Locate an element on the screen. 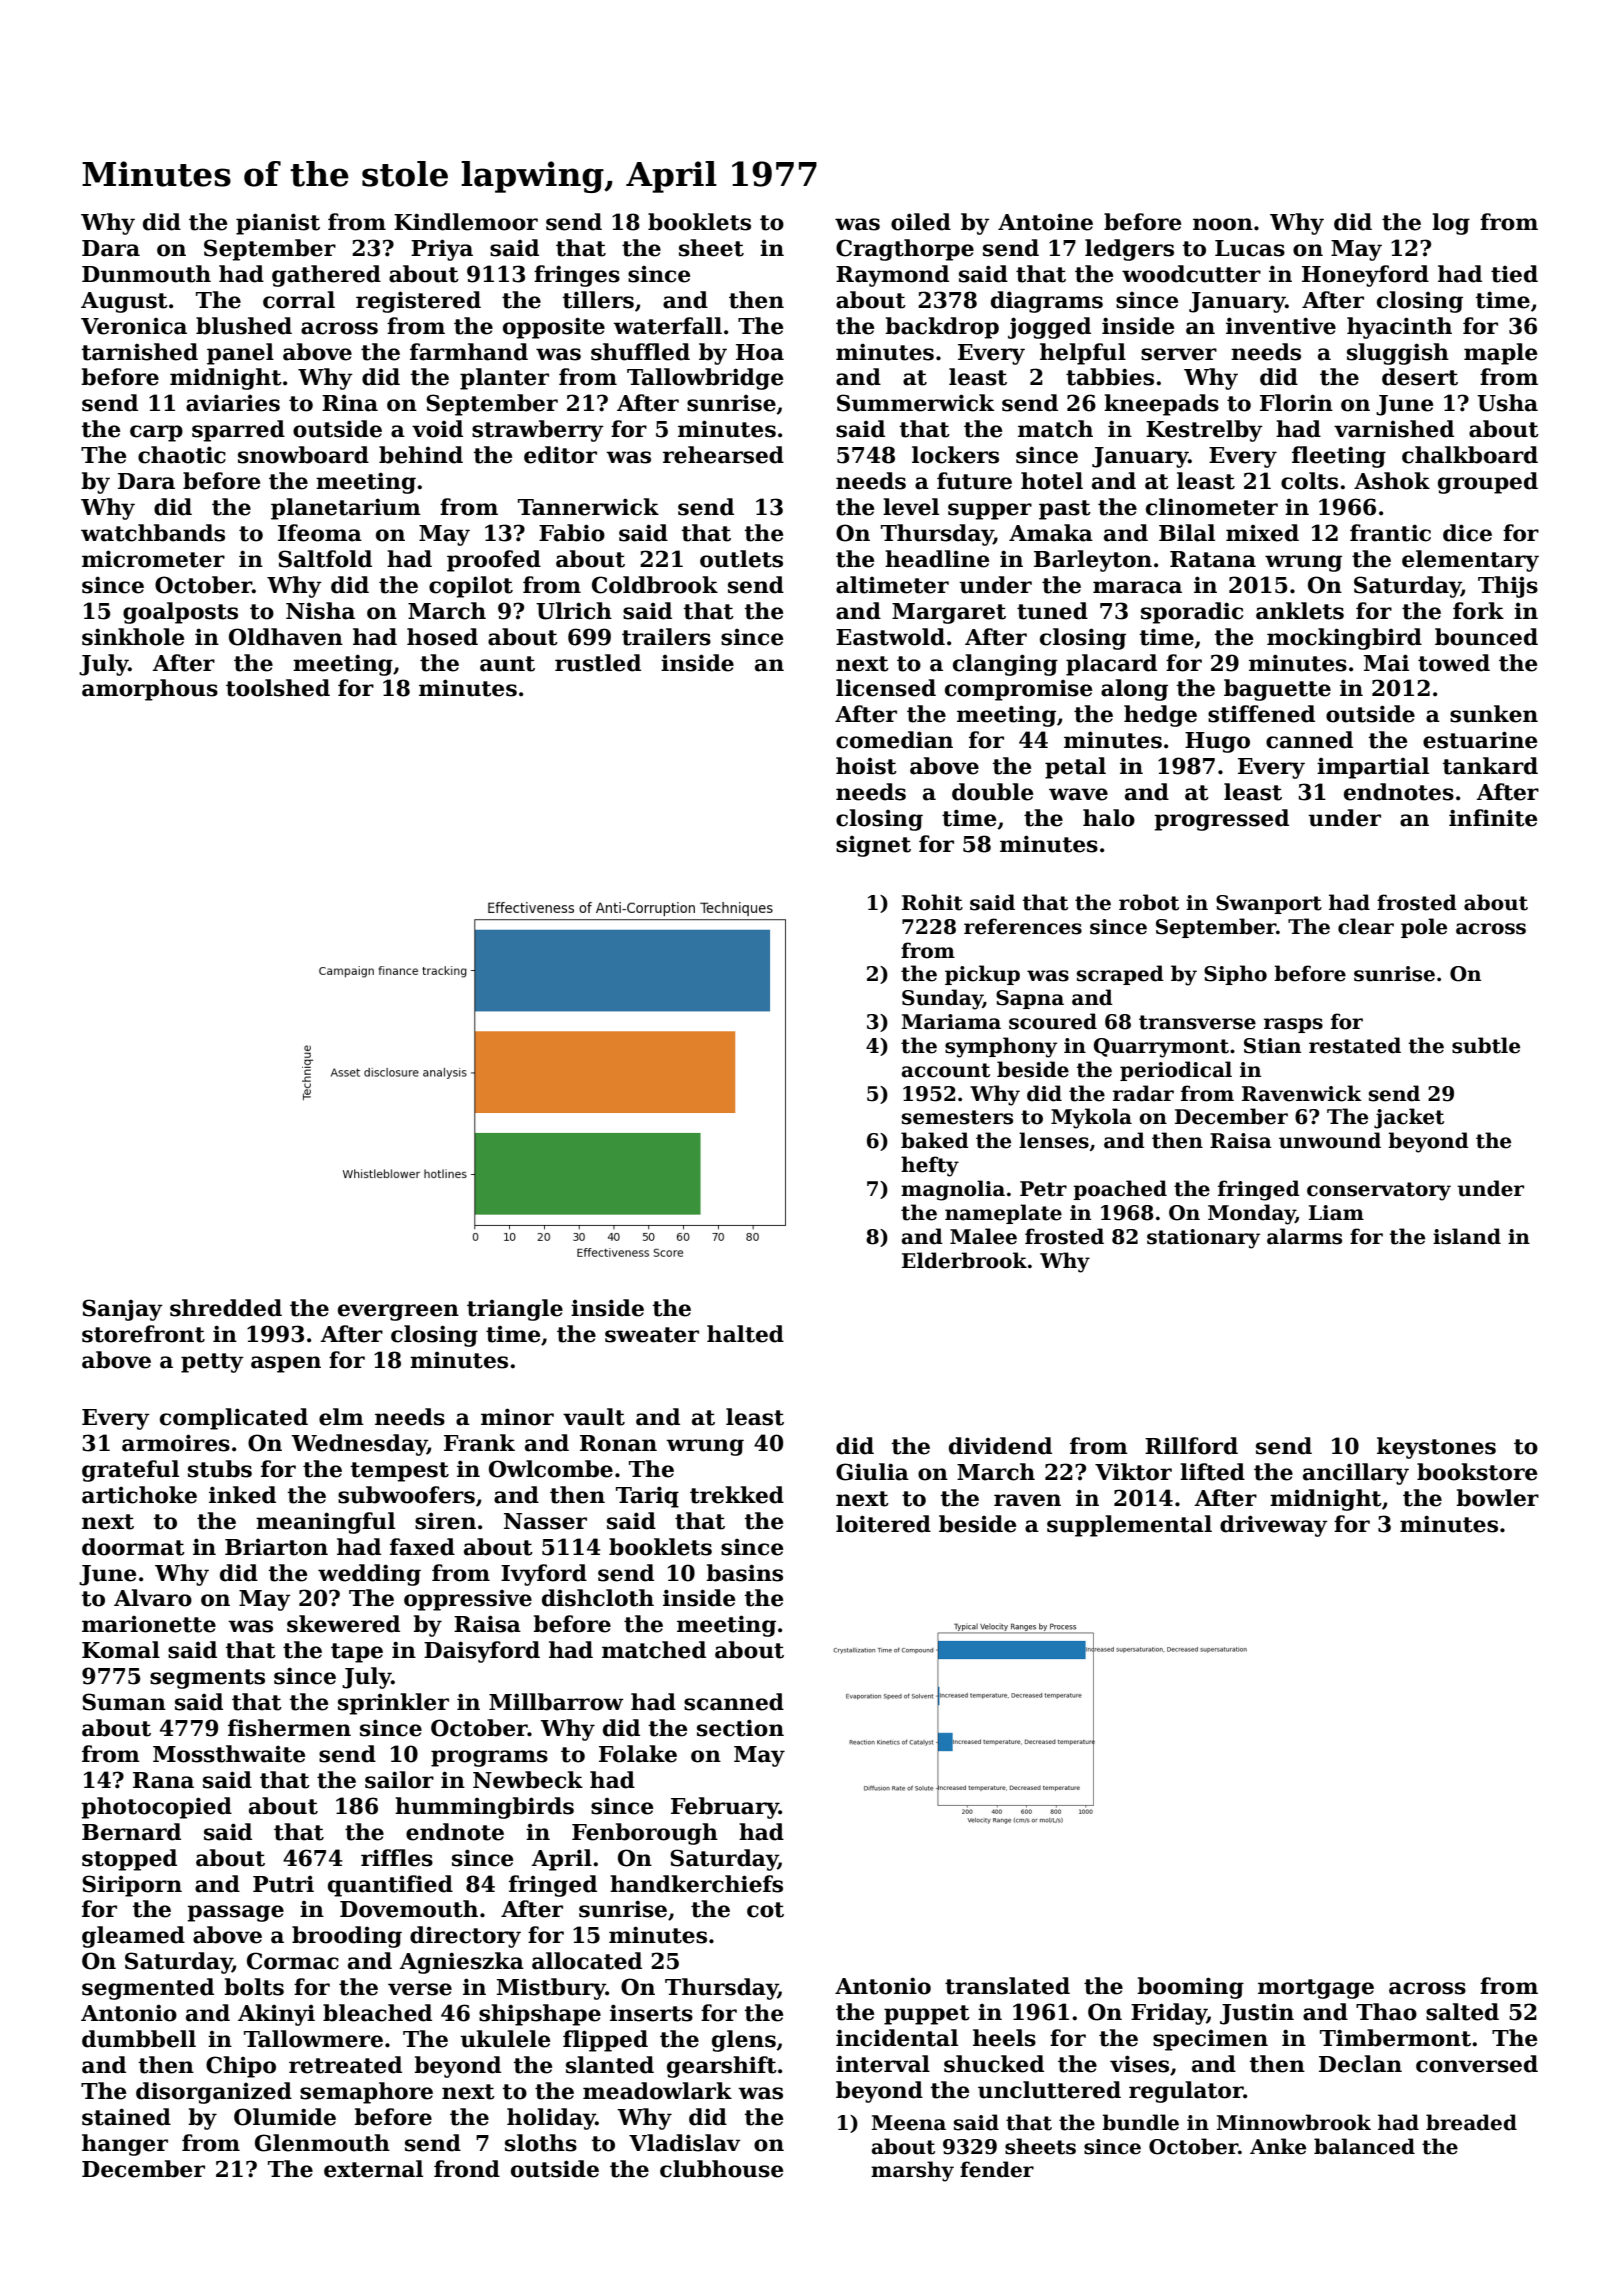  mortgage is located at coordinates (1316, 1989).
